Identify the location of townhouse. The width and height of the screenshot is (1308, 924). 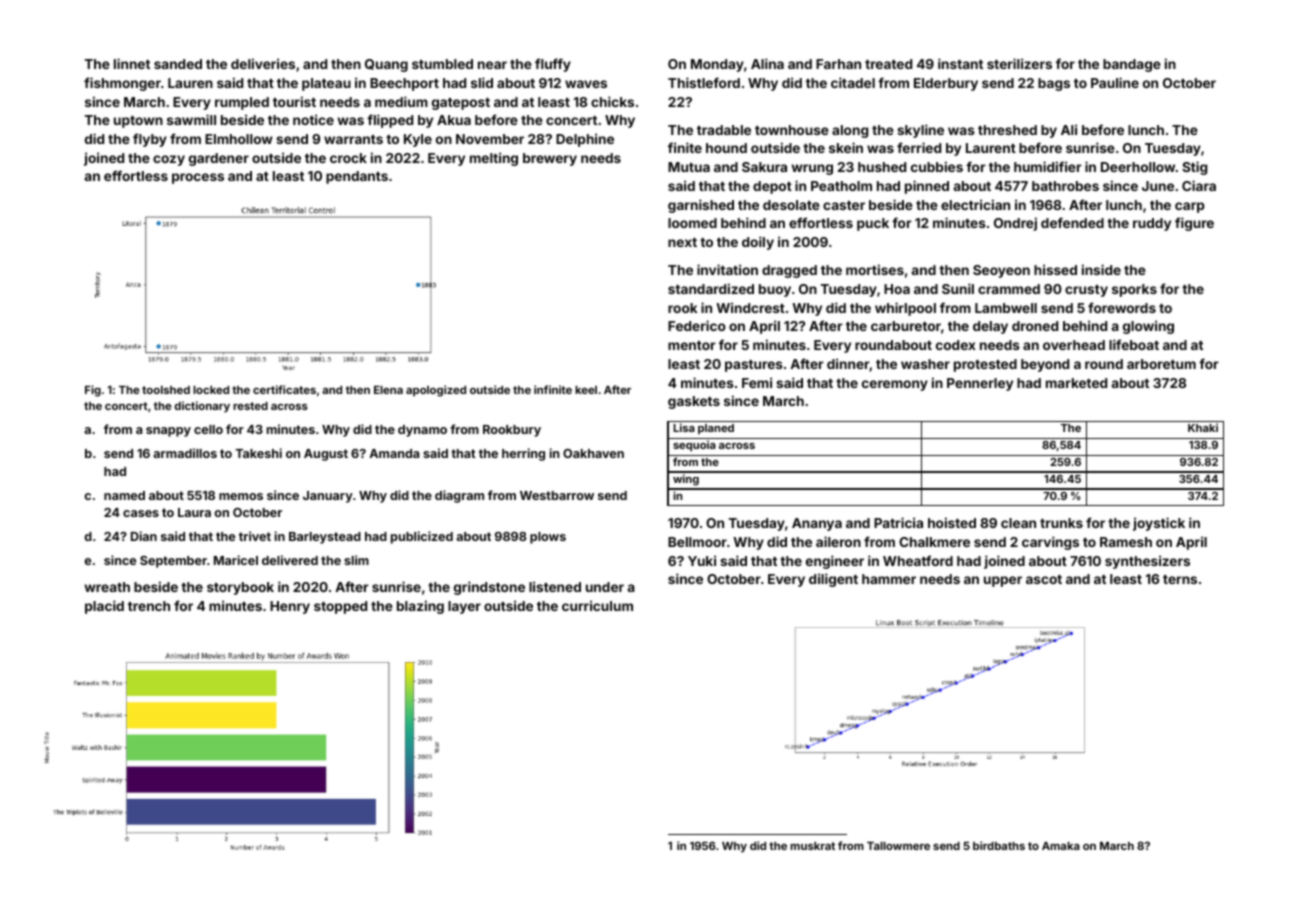
(792, 130).
